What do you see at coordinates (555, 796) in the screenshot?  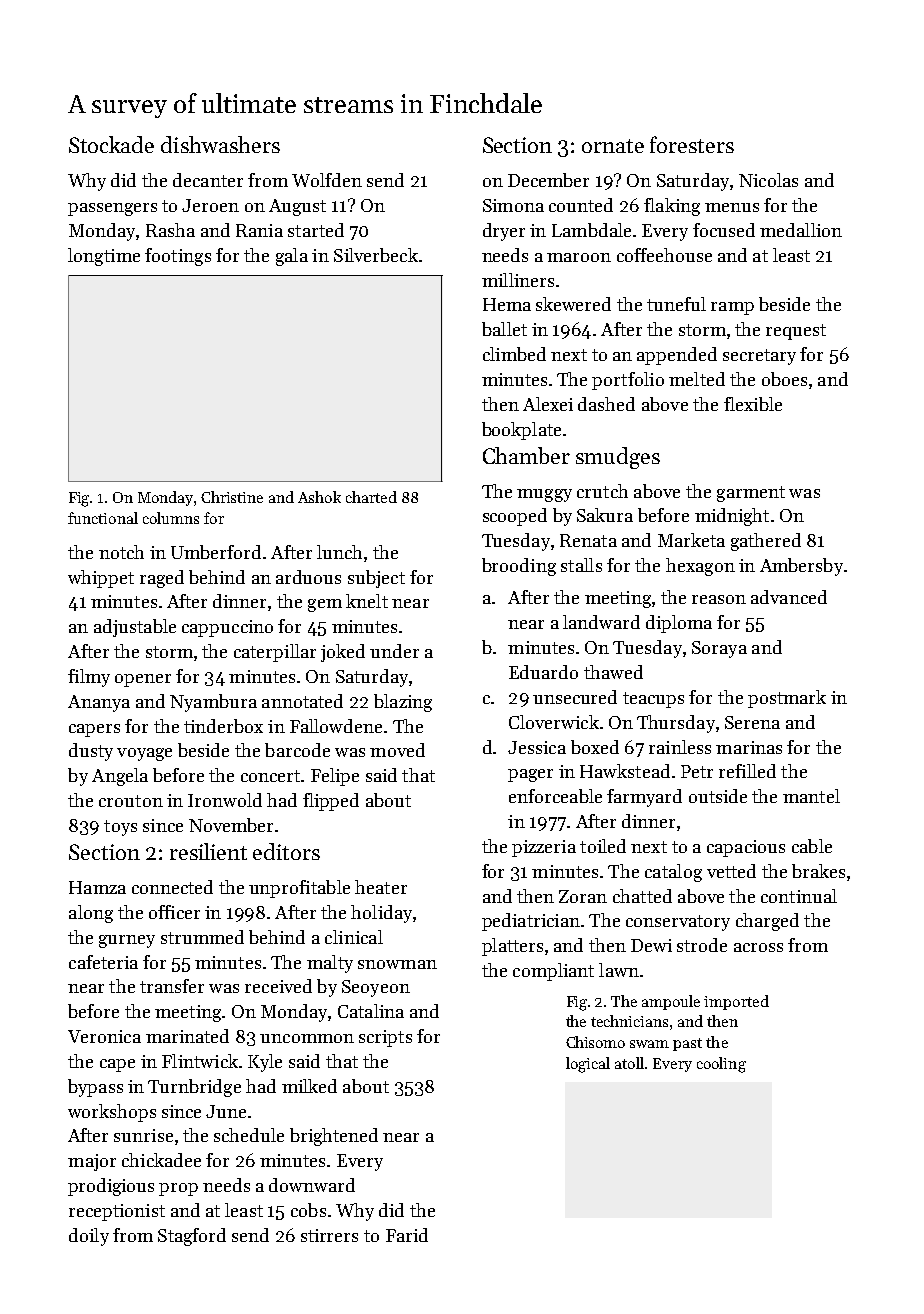 I see `enforceable` at bounding box center [555, 796].
